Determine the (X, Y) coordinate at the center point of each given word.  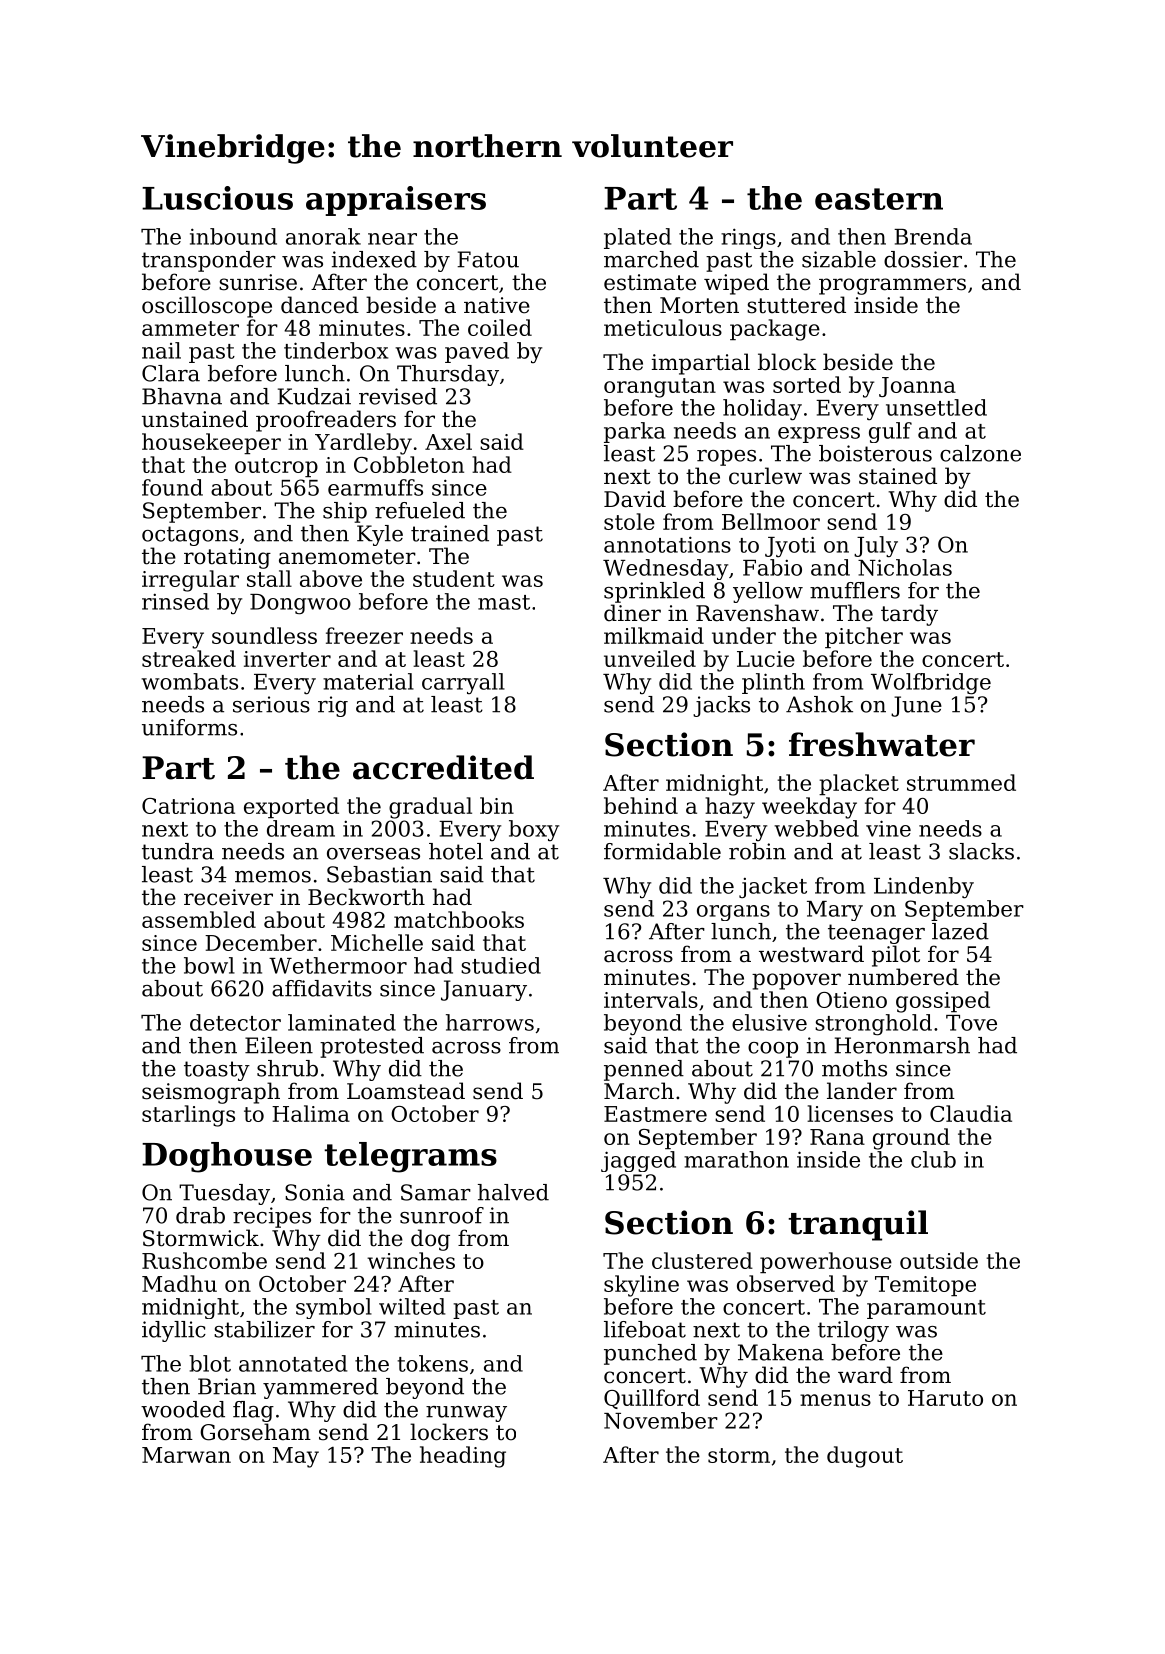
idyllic (174, 1331)
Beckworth (366, 897)
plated (637, 238)
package (775, 330)
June (916, 706)
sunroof (442, 1215)
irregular (190, 581)
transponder (209, 261)
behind (641, 805)
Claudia (971, 1113)
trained (450, 533)
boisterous (875, 453)
